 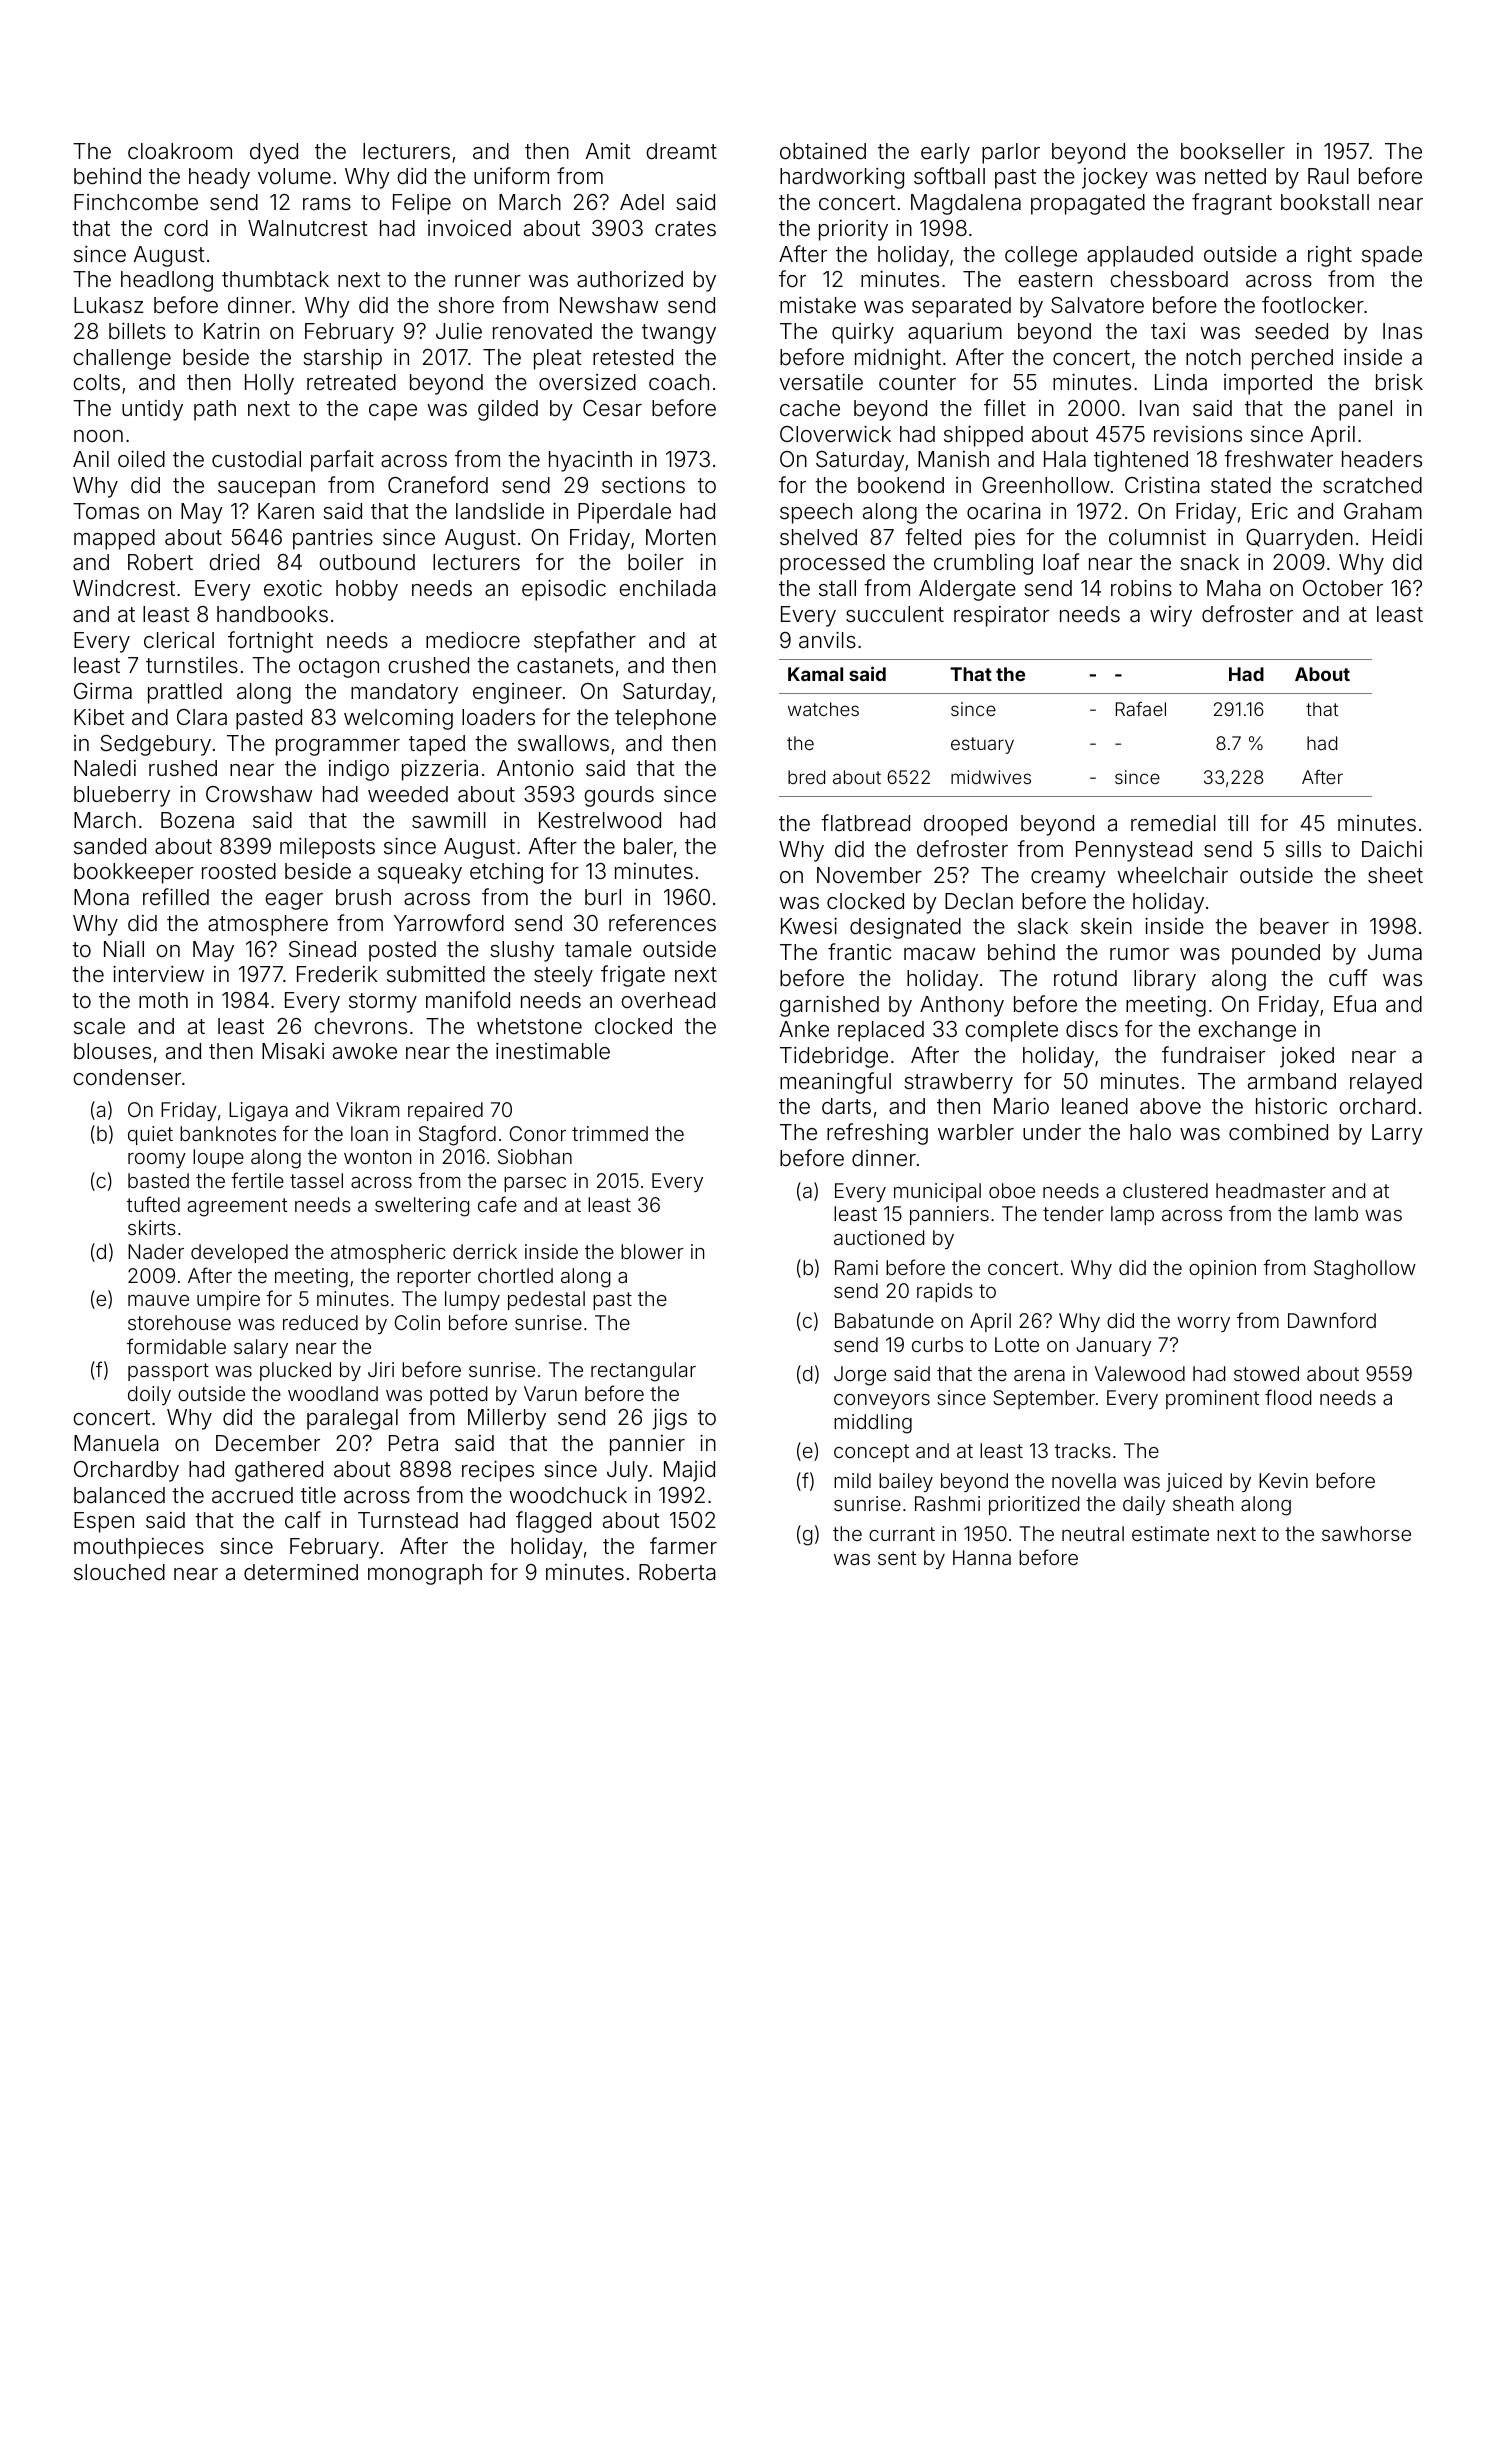 What do you see at coordinates (1001, 616) in the screenshot?
I see `respirator` at bounding box center [1001, 616].
